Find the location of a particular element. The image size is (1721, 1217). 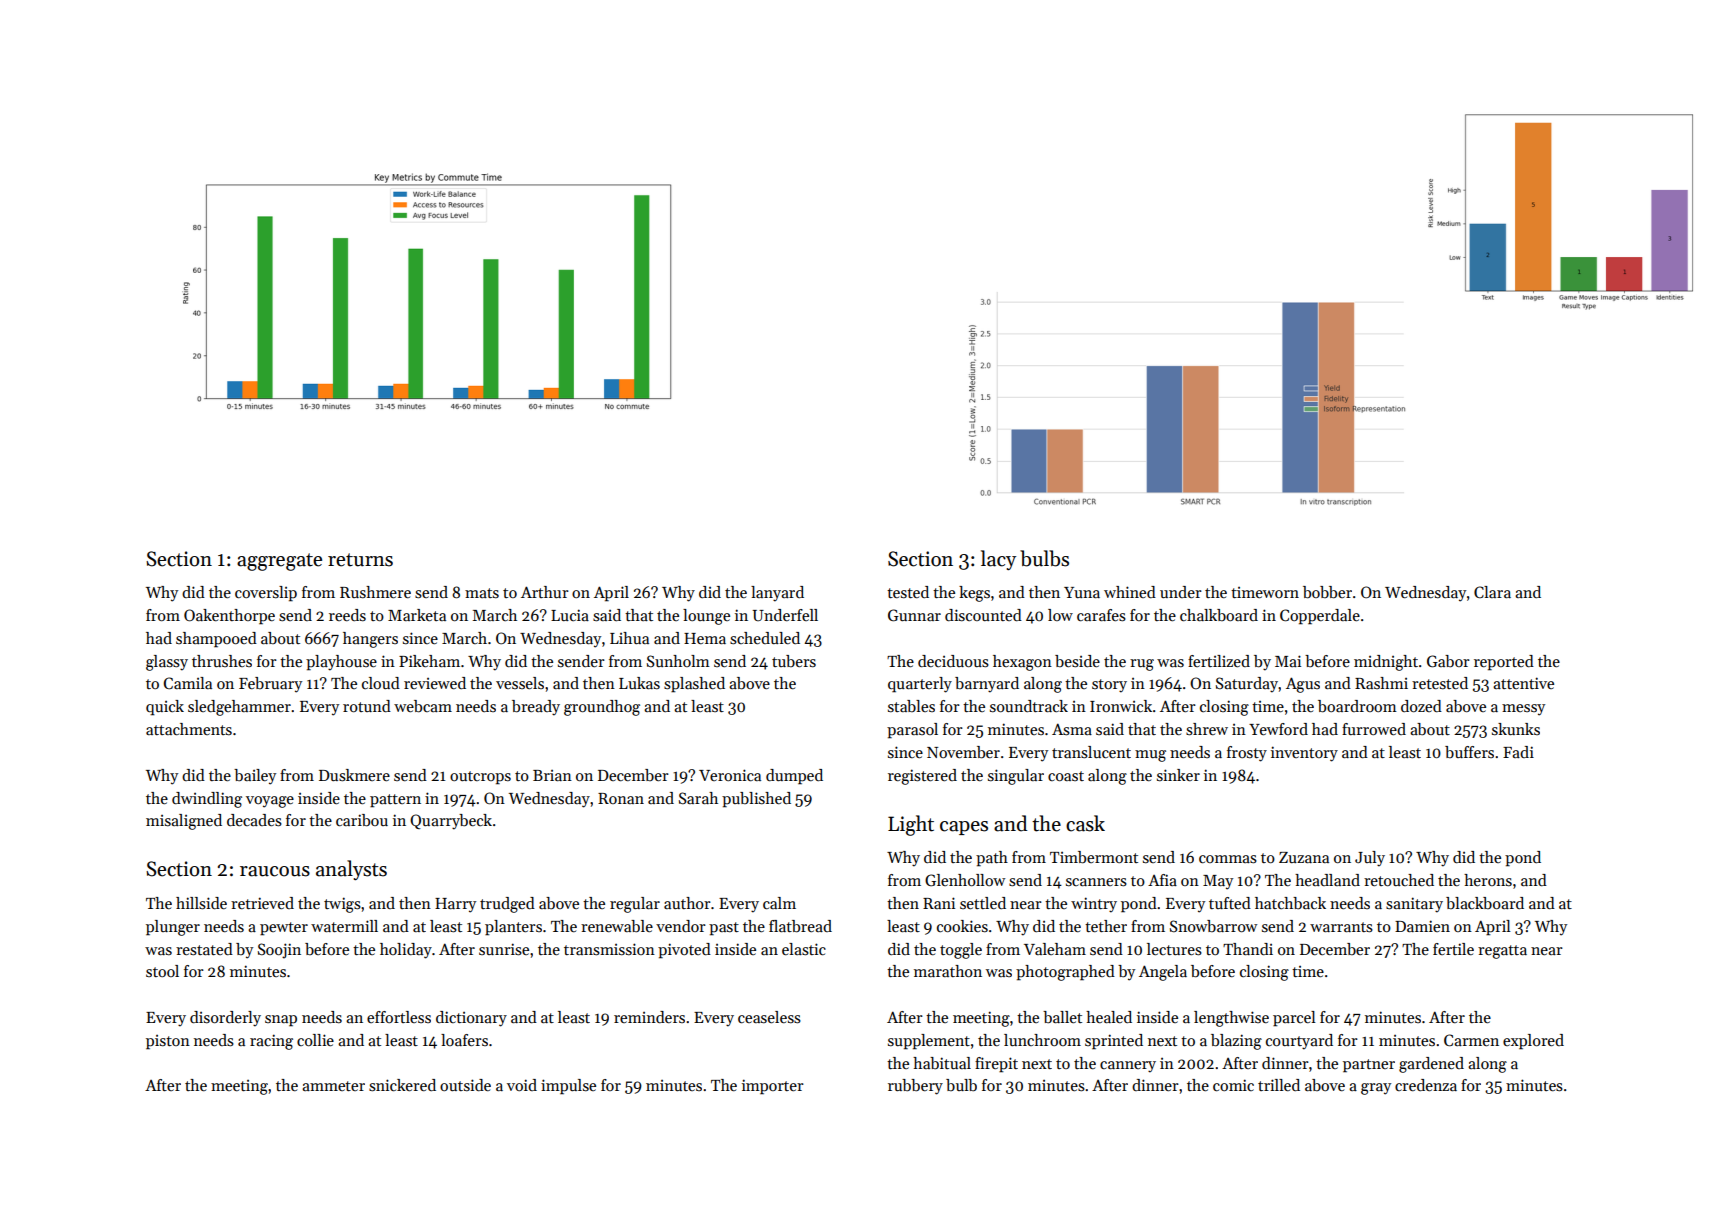

author is located at coordinates (687, 903).
